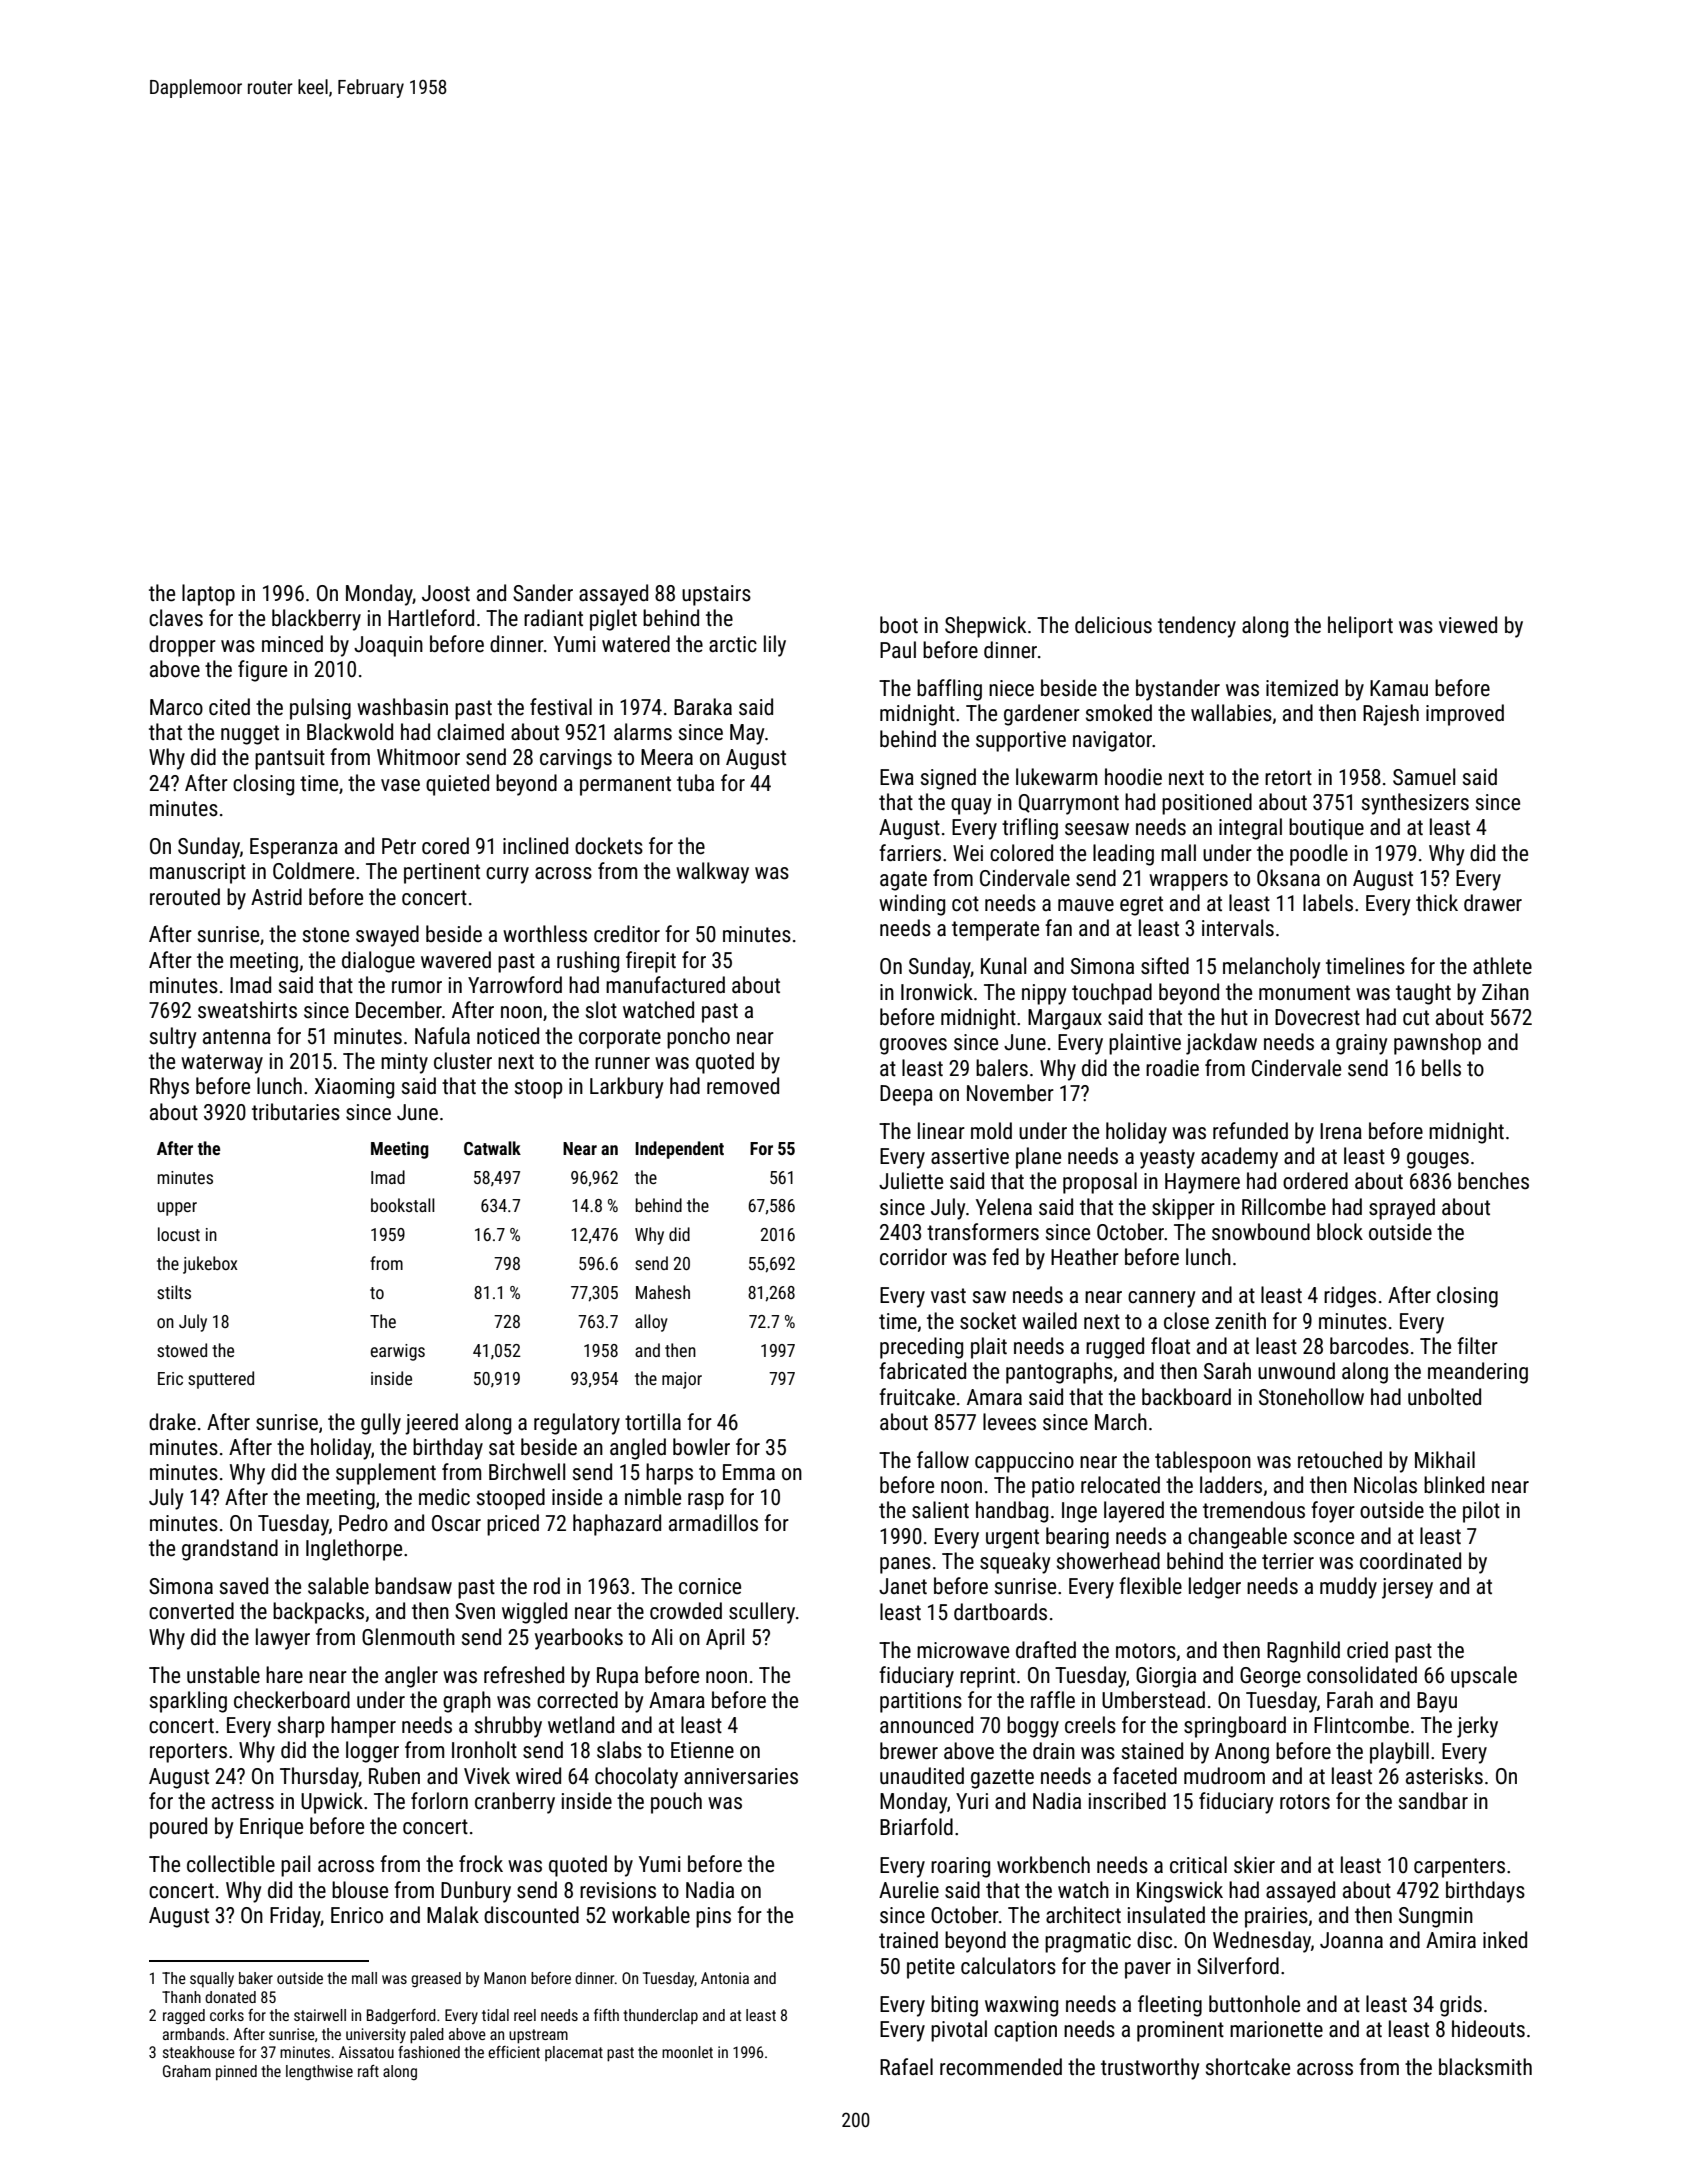  Describe the element at coordinates (1399, 688) in the screenshot. I see `Kamau` at that location.
